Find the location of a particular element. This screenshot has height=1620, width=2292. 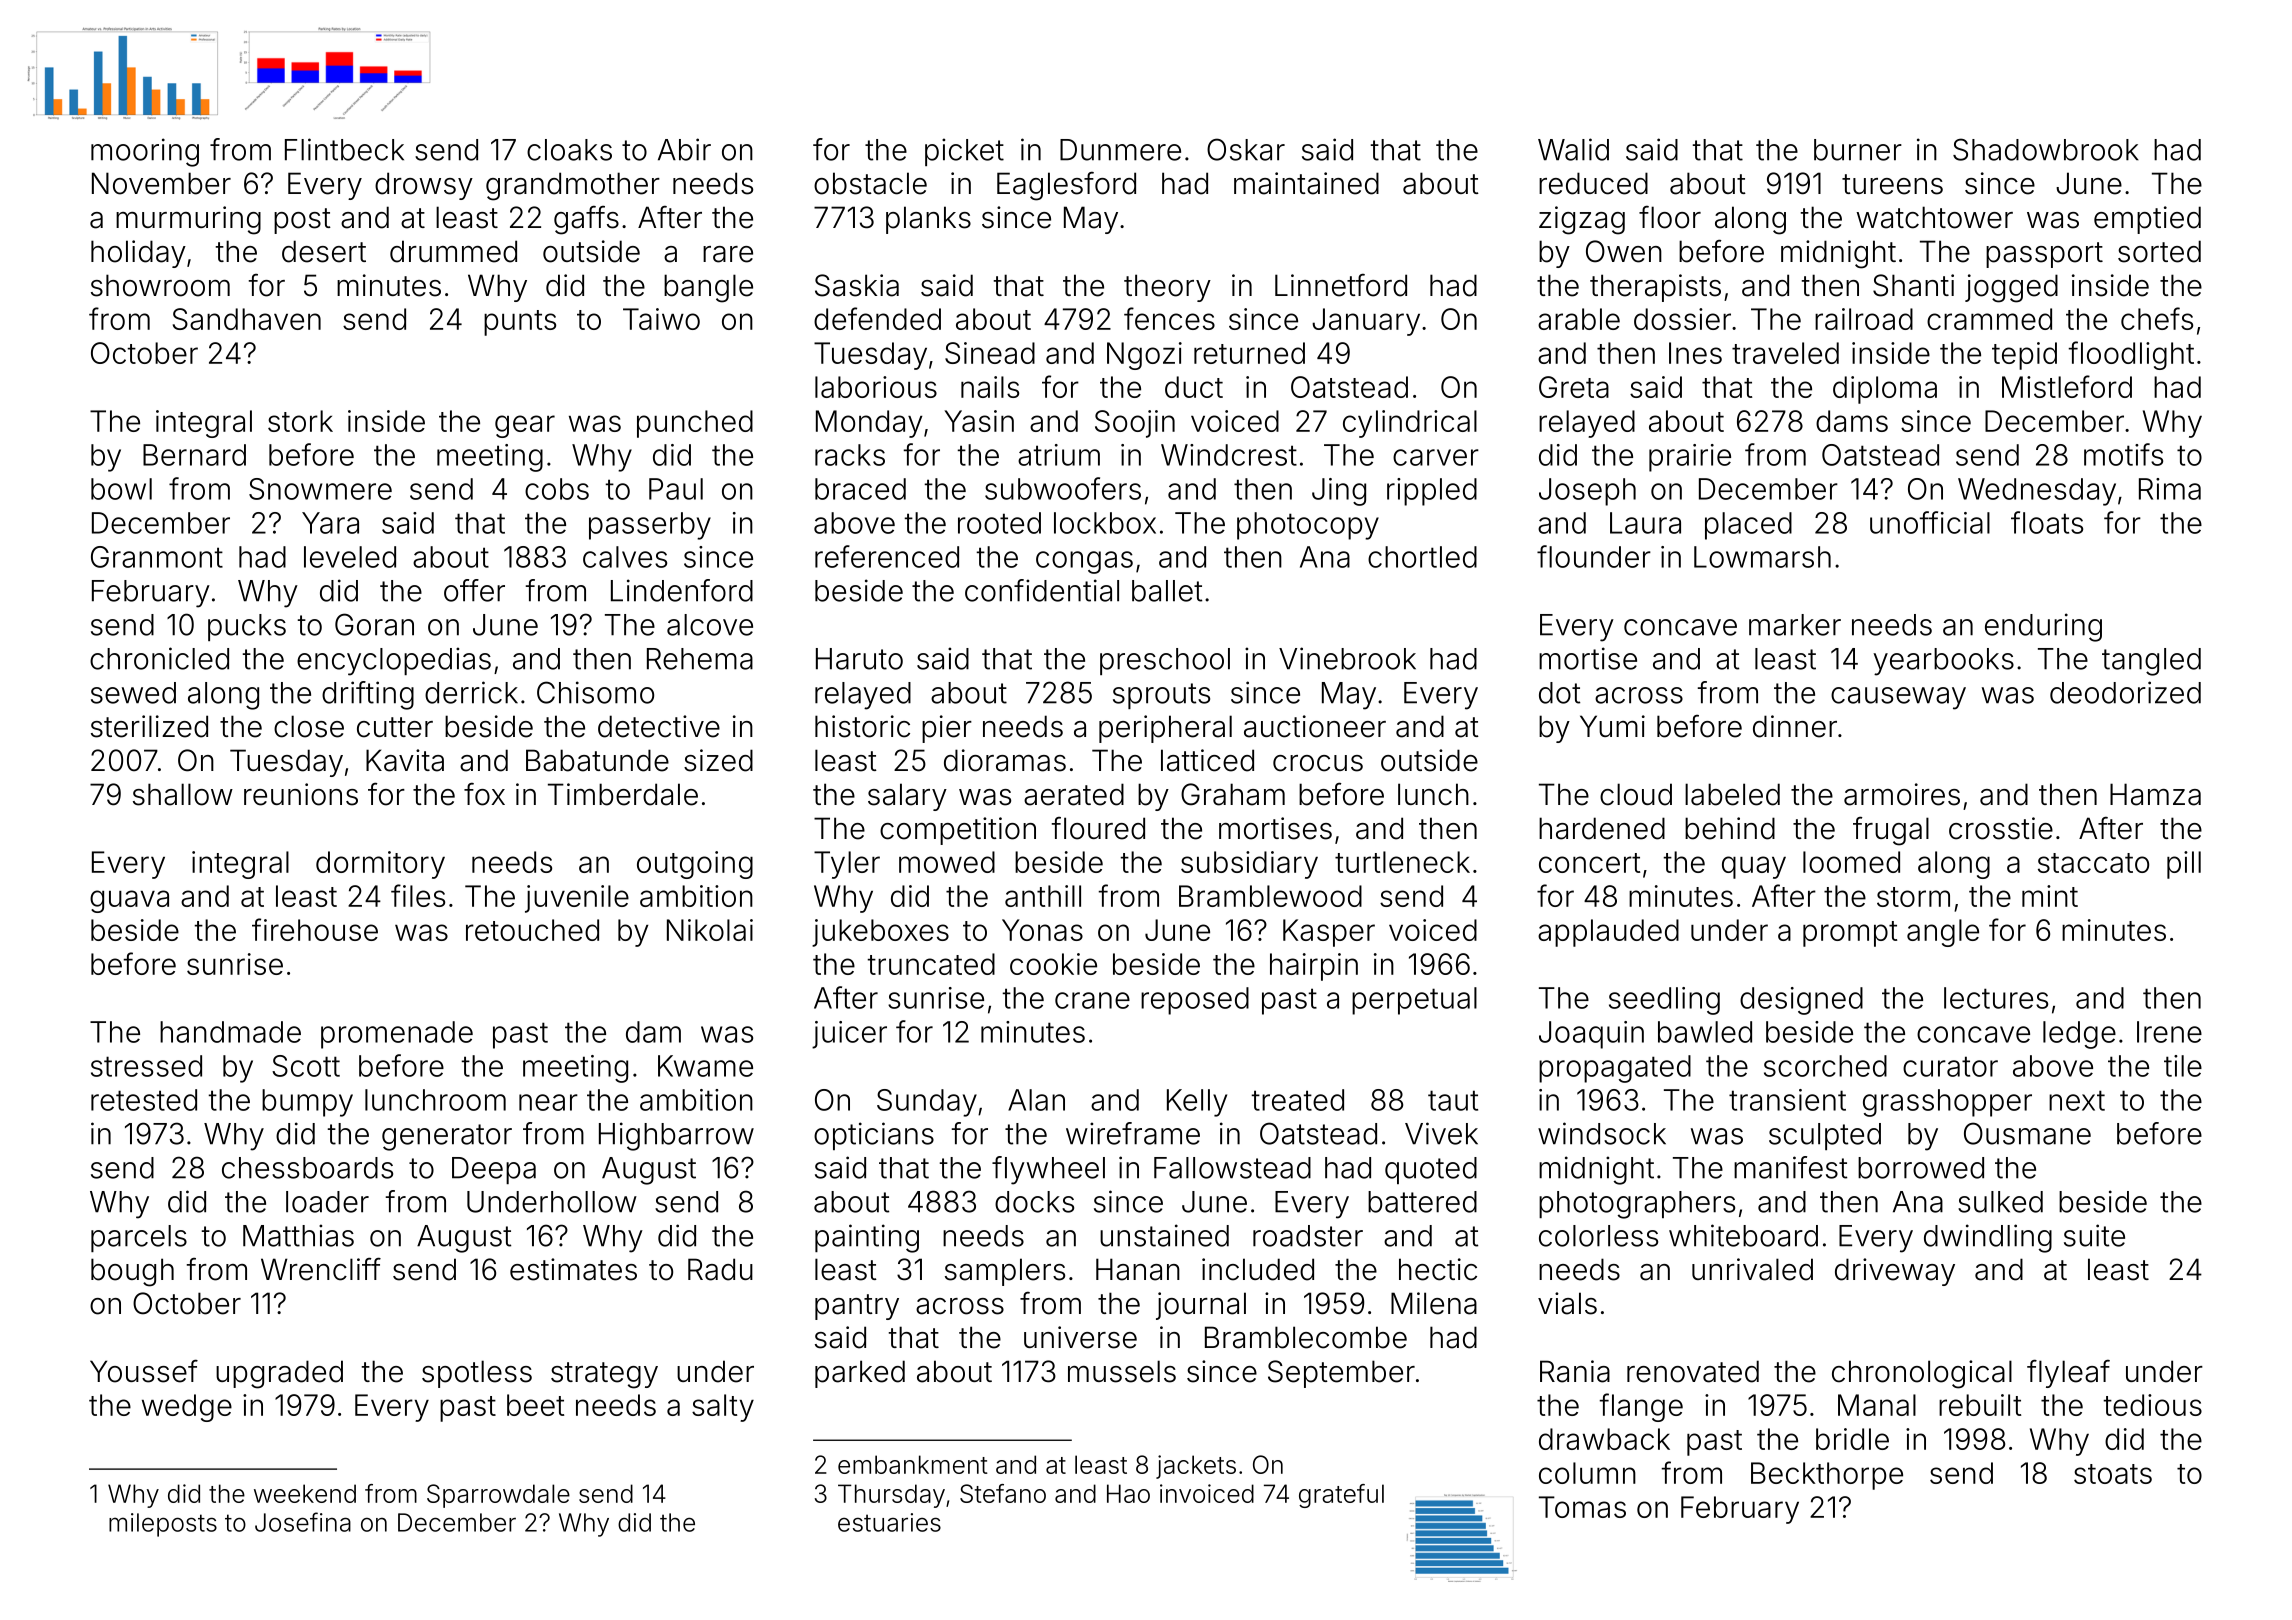

theory is located at coordinates (1167, 288).
